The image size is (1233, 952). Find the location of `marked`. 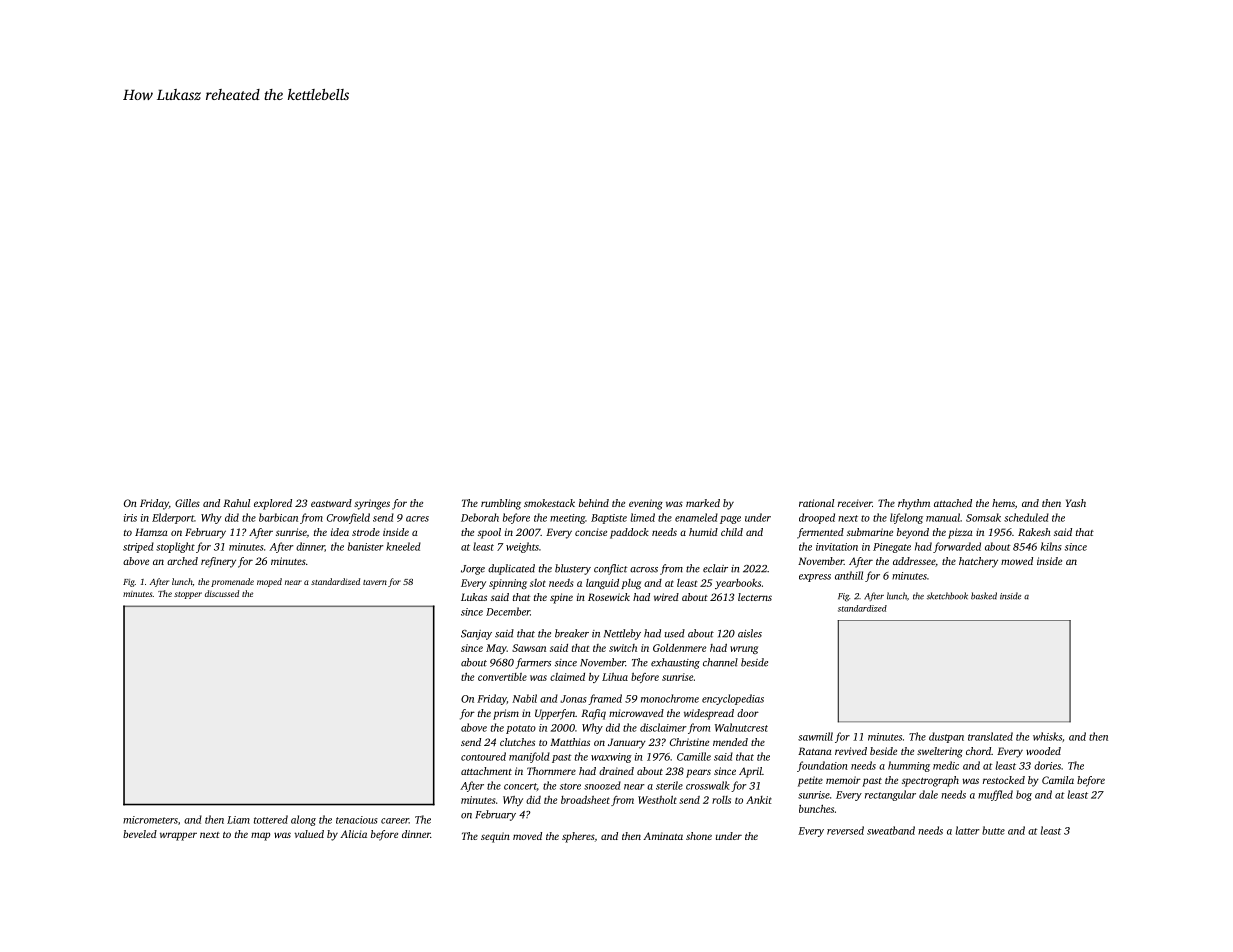

marked is located at coordinates (703, 503).
